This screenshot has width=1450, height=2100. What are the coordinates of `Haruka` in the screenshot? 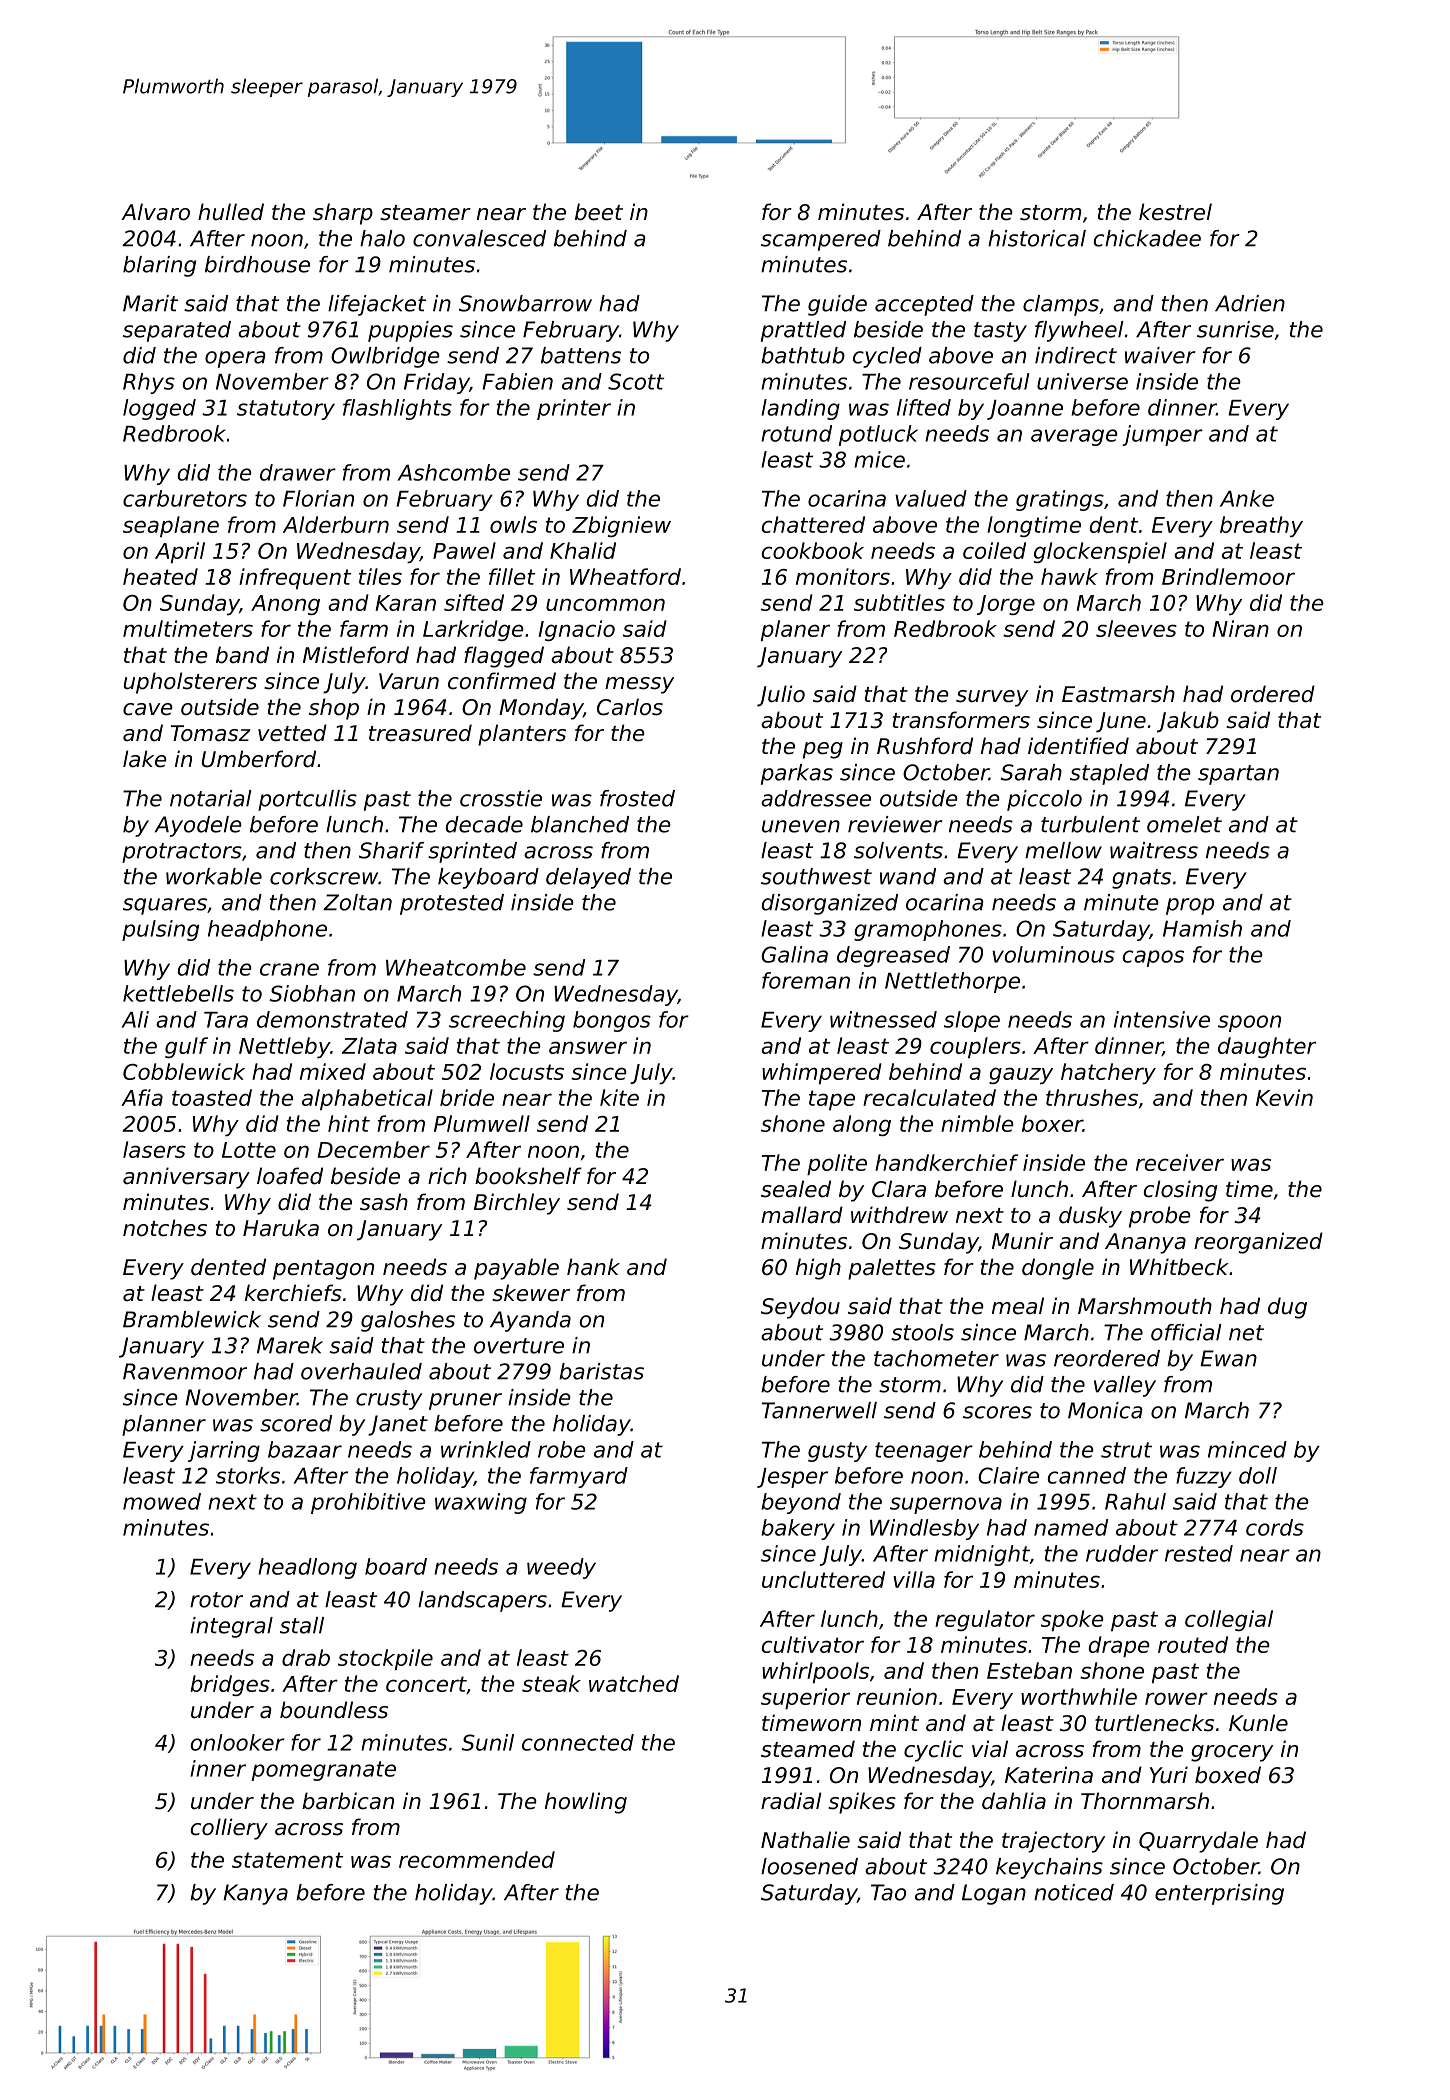 It's located at (281, 1228).
